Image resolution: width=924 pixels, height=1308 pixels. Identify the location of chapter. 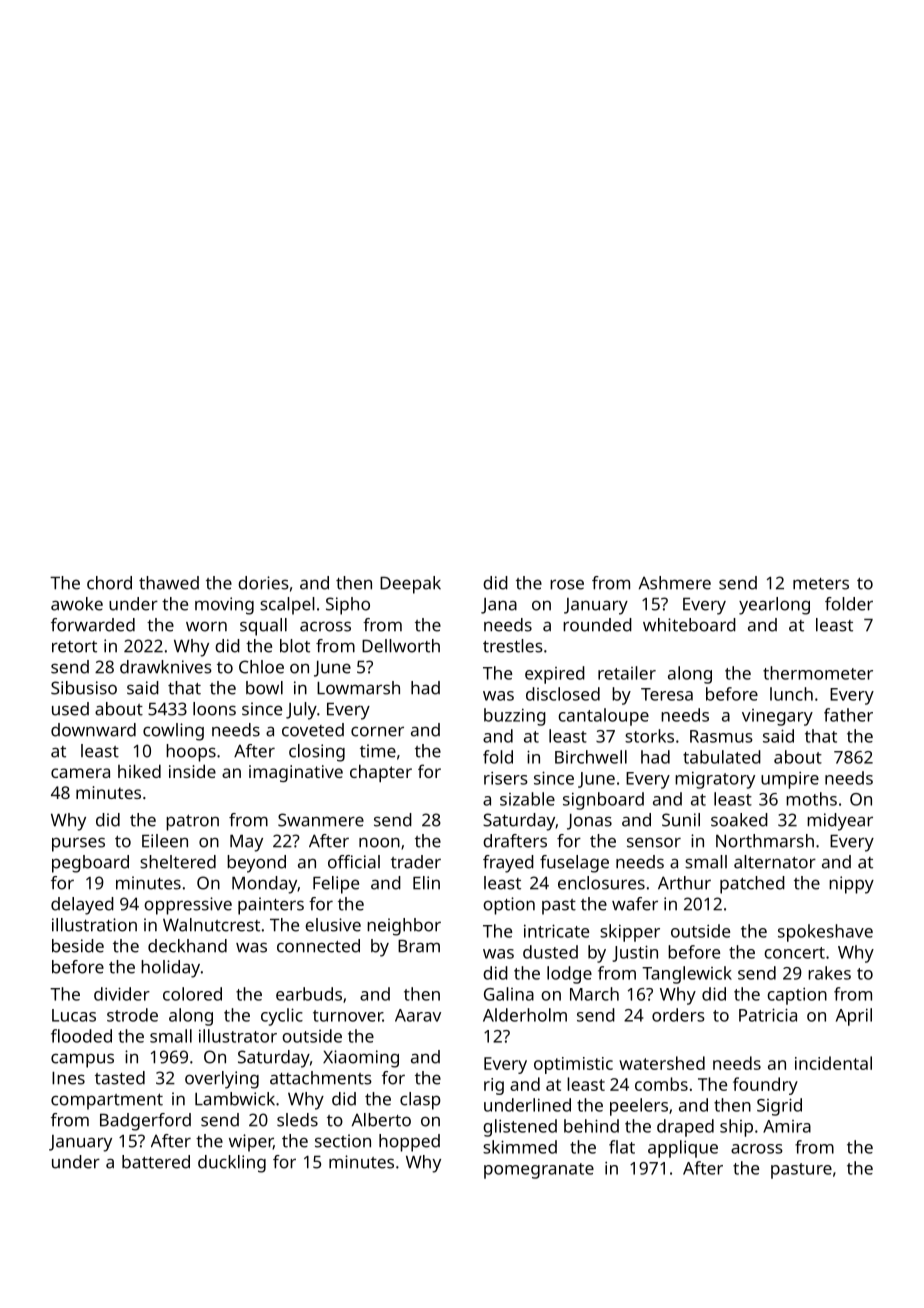
(381, 773).
